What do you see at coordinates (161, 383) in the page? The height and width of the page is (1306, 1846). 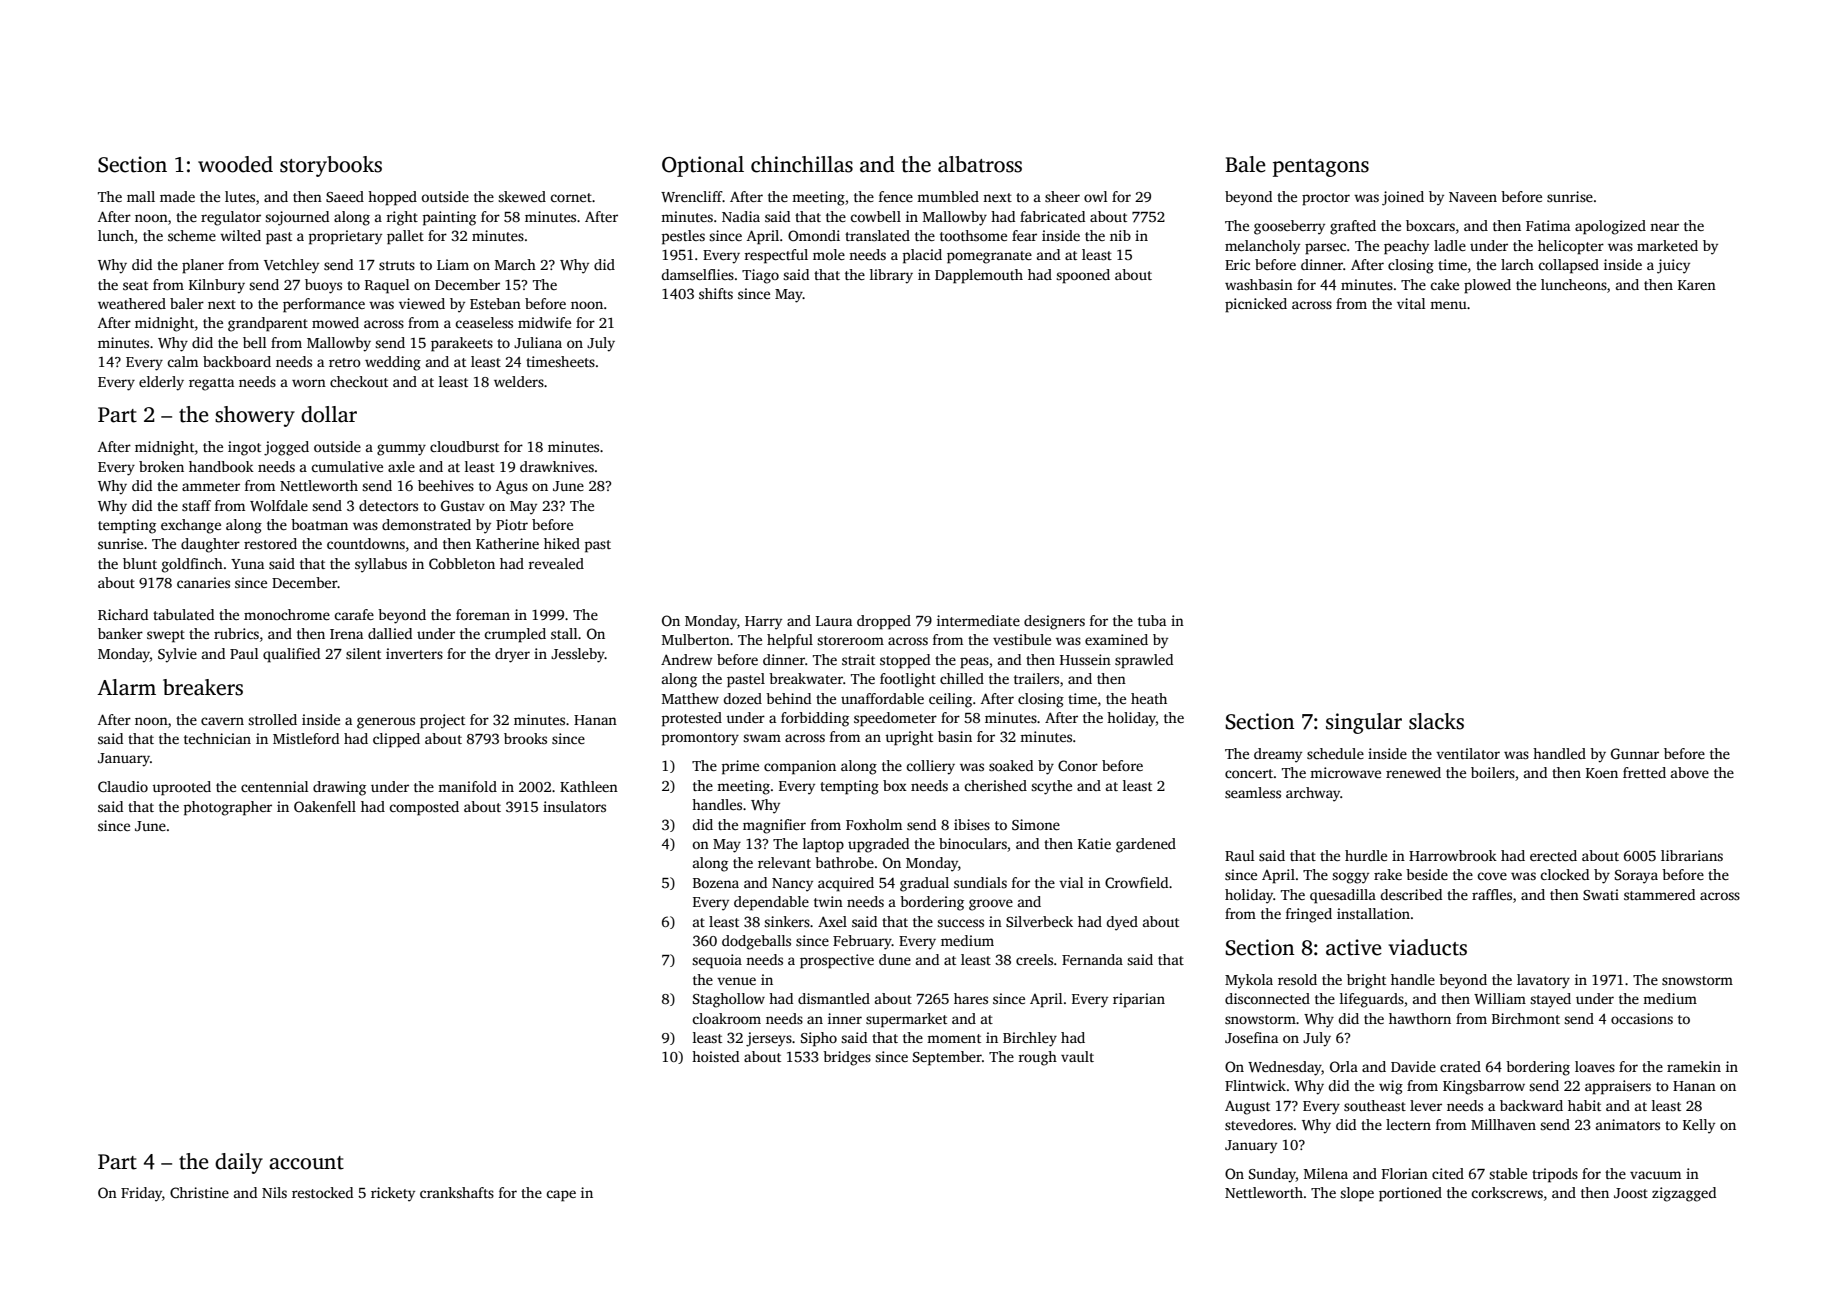 I see `elderly` at bounding box center [161, 383].
